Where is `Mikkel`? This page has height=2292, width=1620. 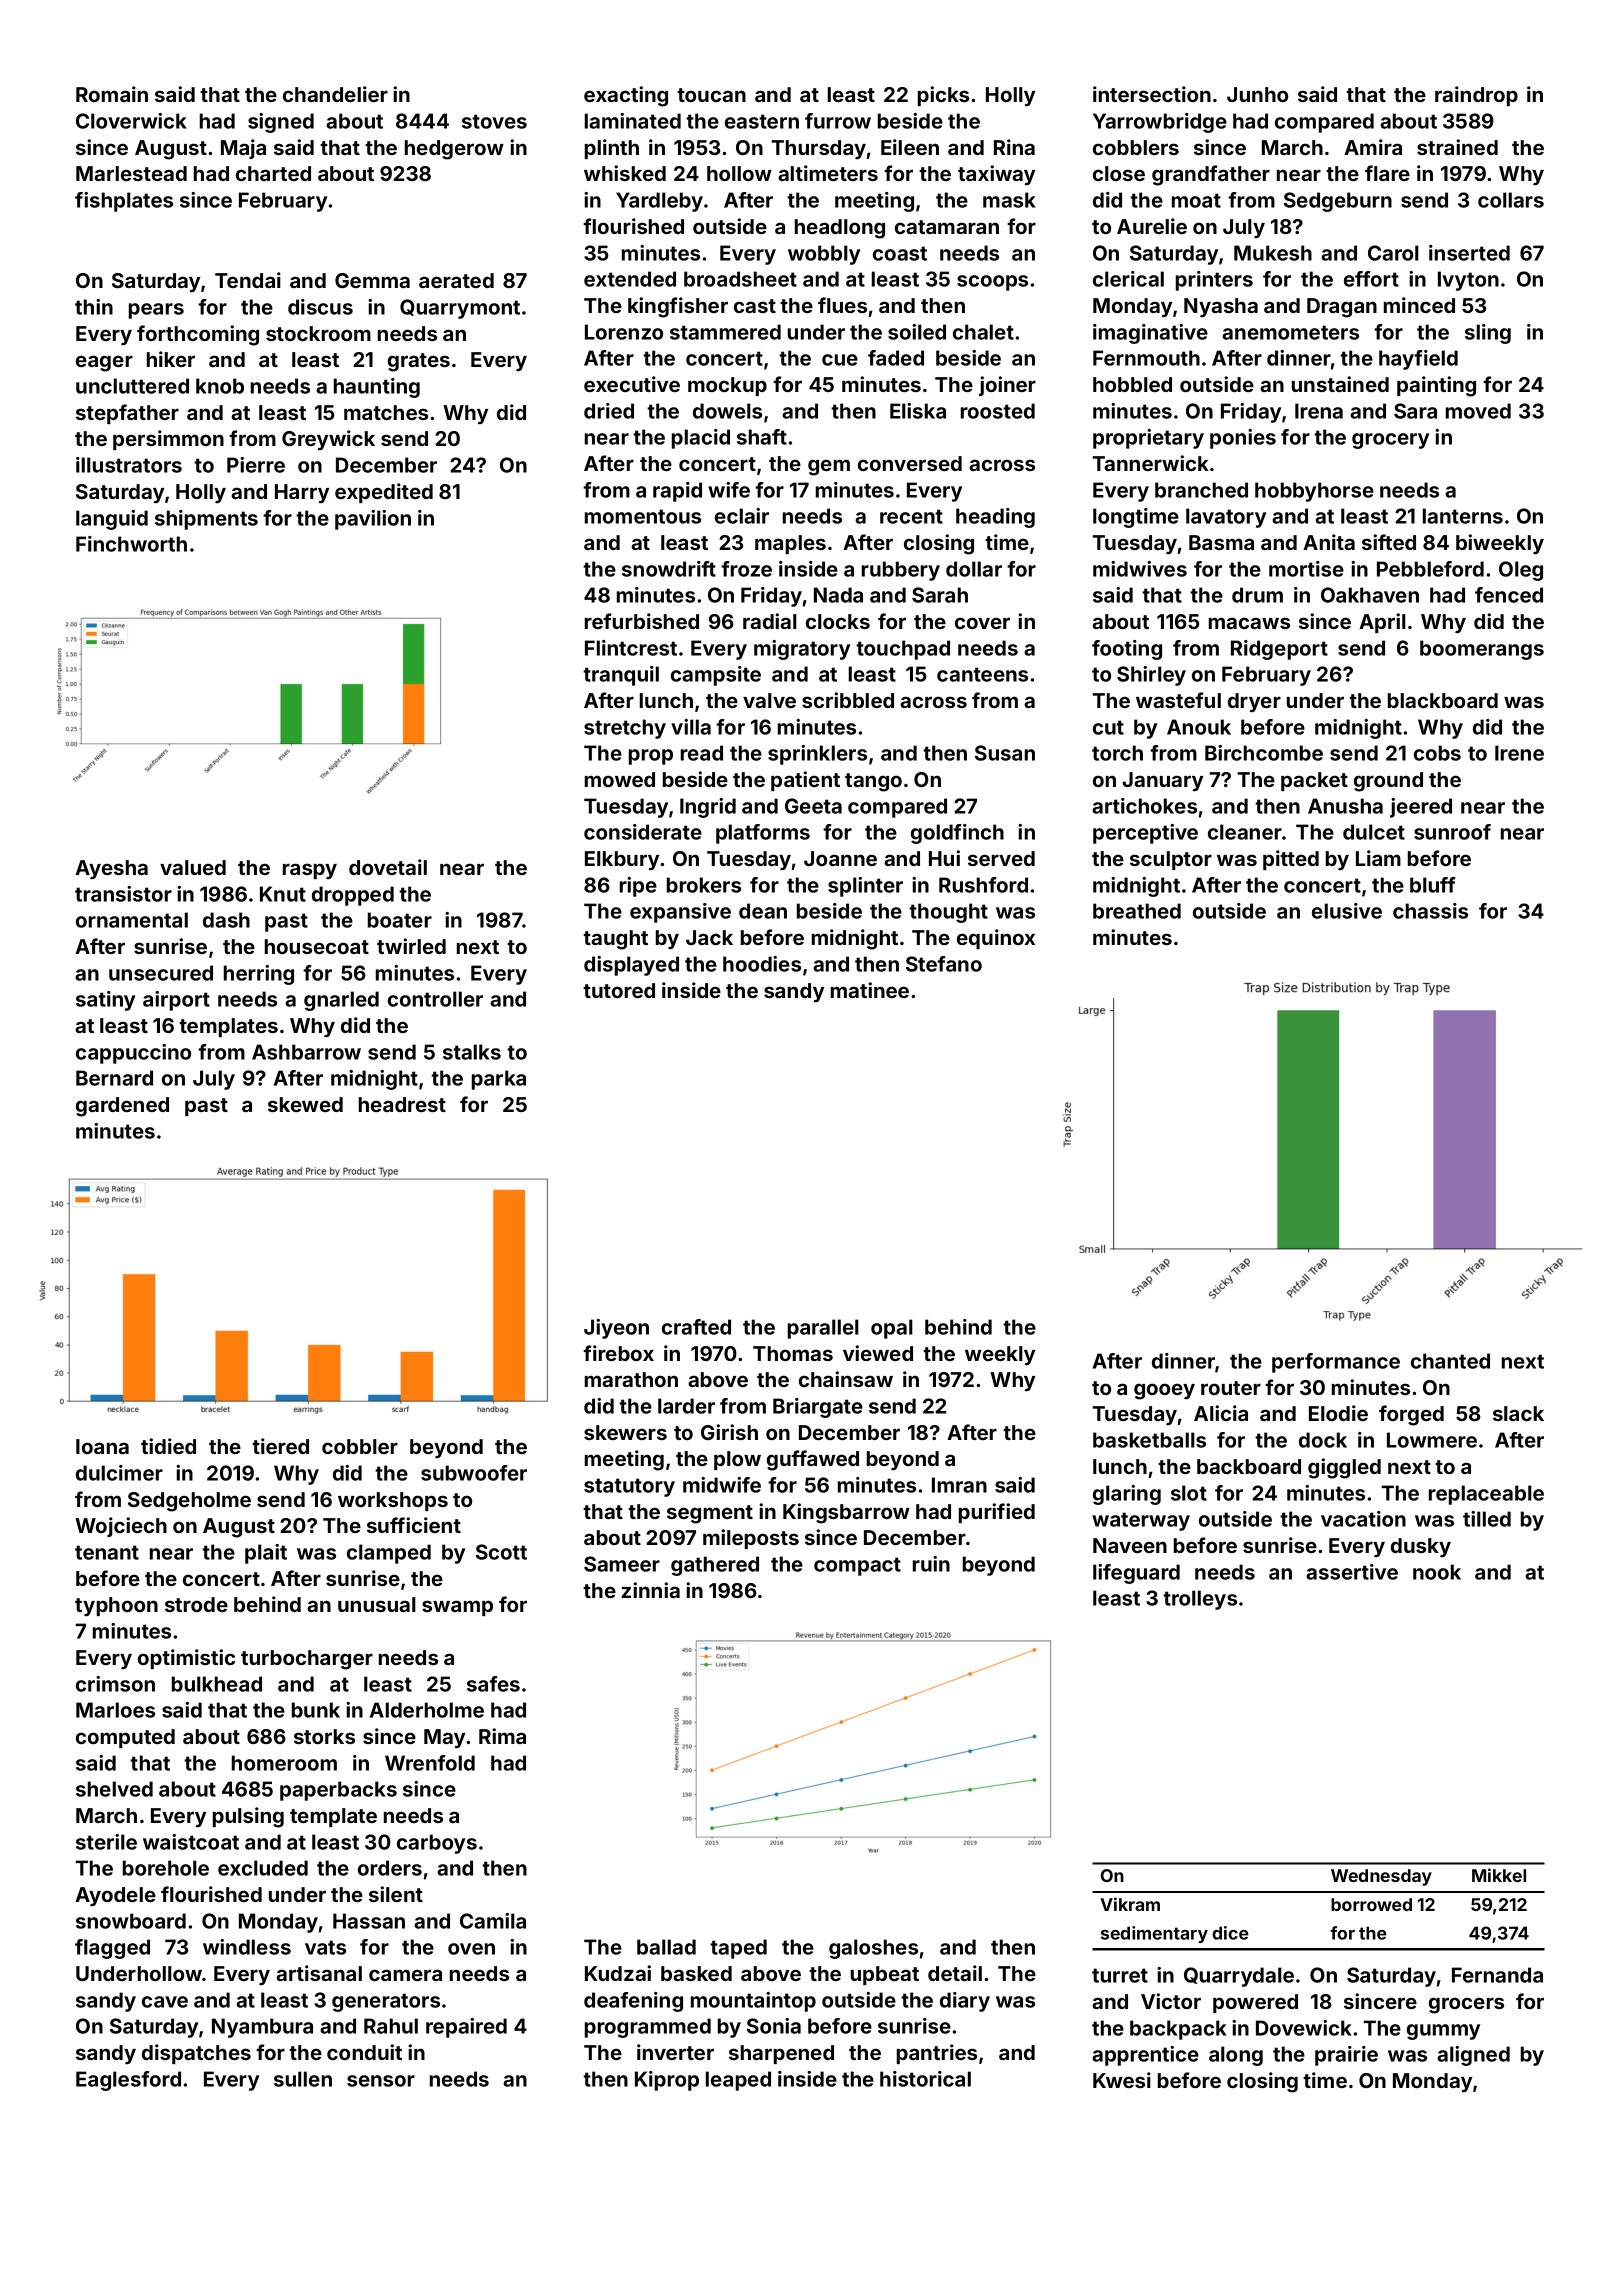
Mikkel is located at coordinates (1499, 1875).
